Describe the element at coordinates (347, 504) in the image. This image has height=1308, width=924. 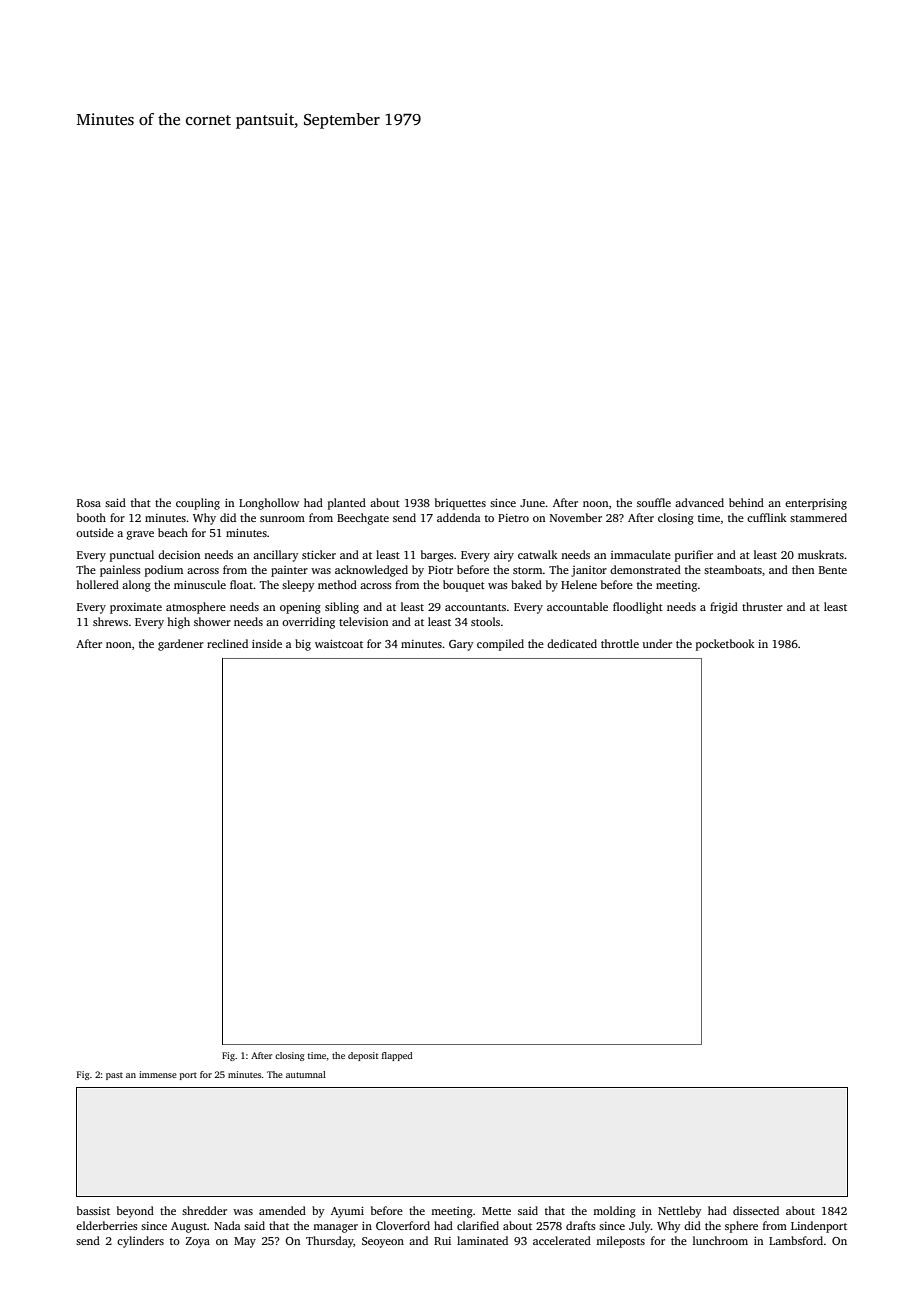
I see `planted` at that location.
